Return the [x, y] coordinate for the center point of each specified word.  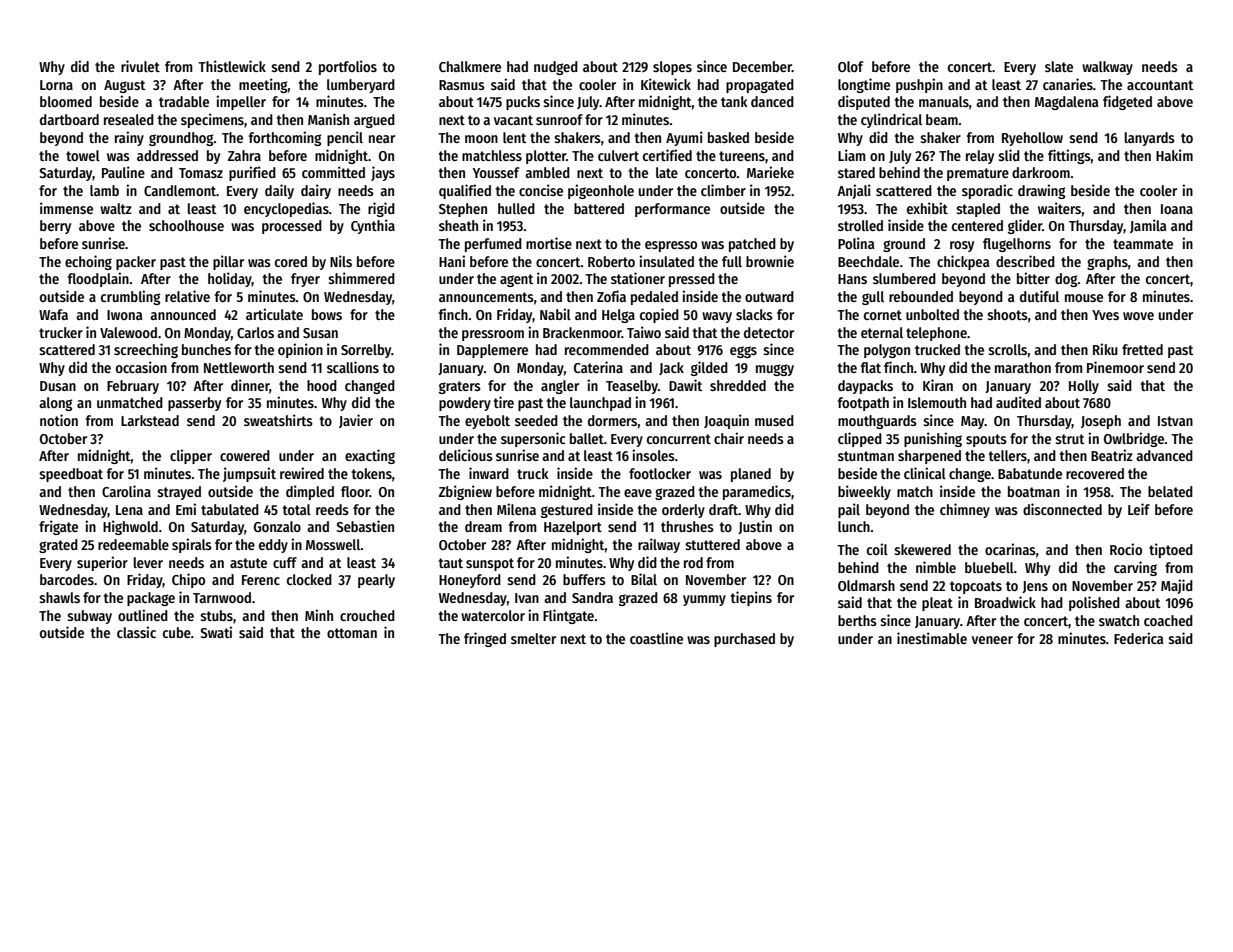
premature [978, 174]
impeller [241, 102]
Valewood [128, 332]
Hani [452, 261]
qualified [465, 191]
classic [136, 632]
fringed [485, 639]
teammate [1143, 244]
